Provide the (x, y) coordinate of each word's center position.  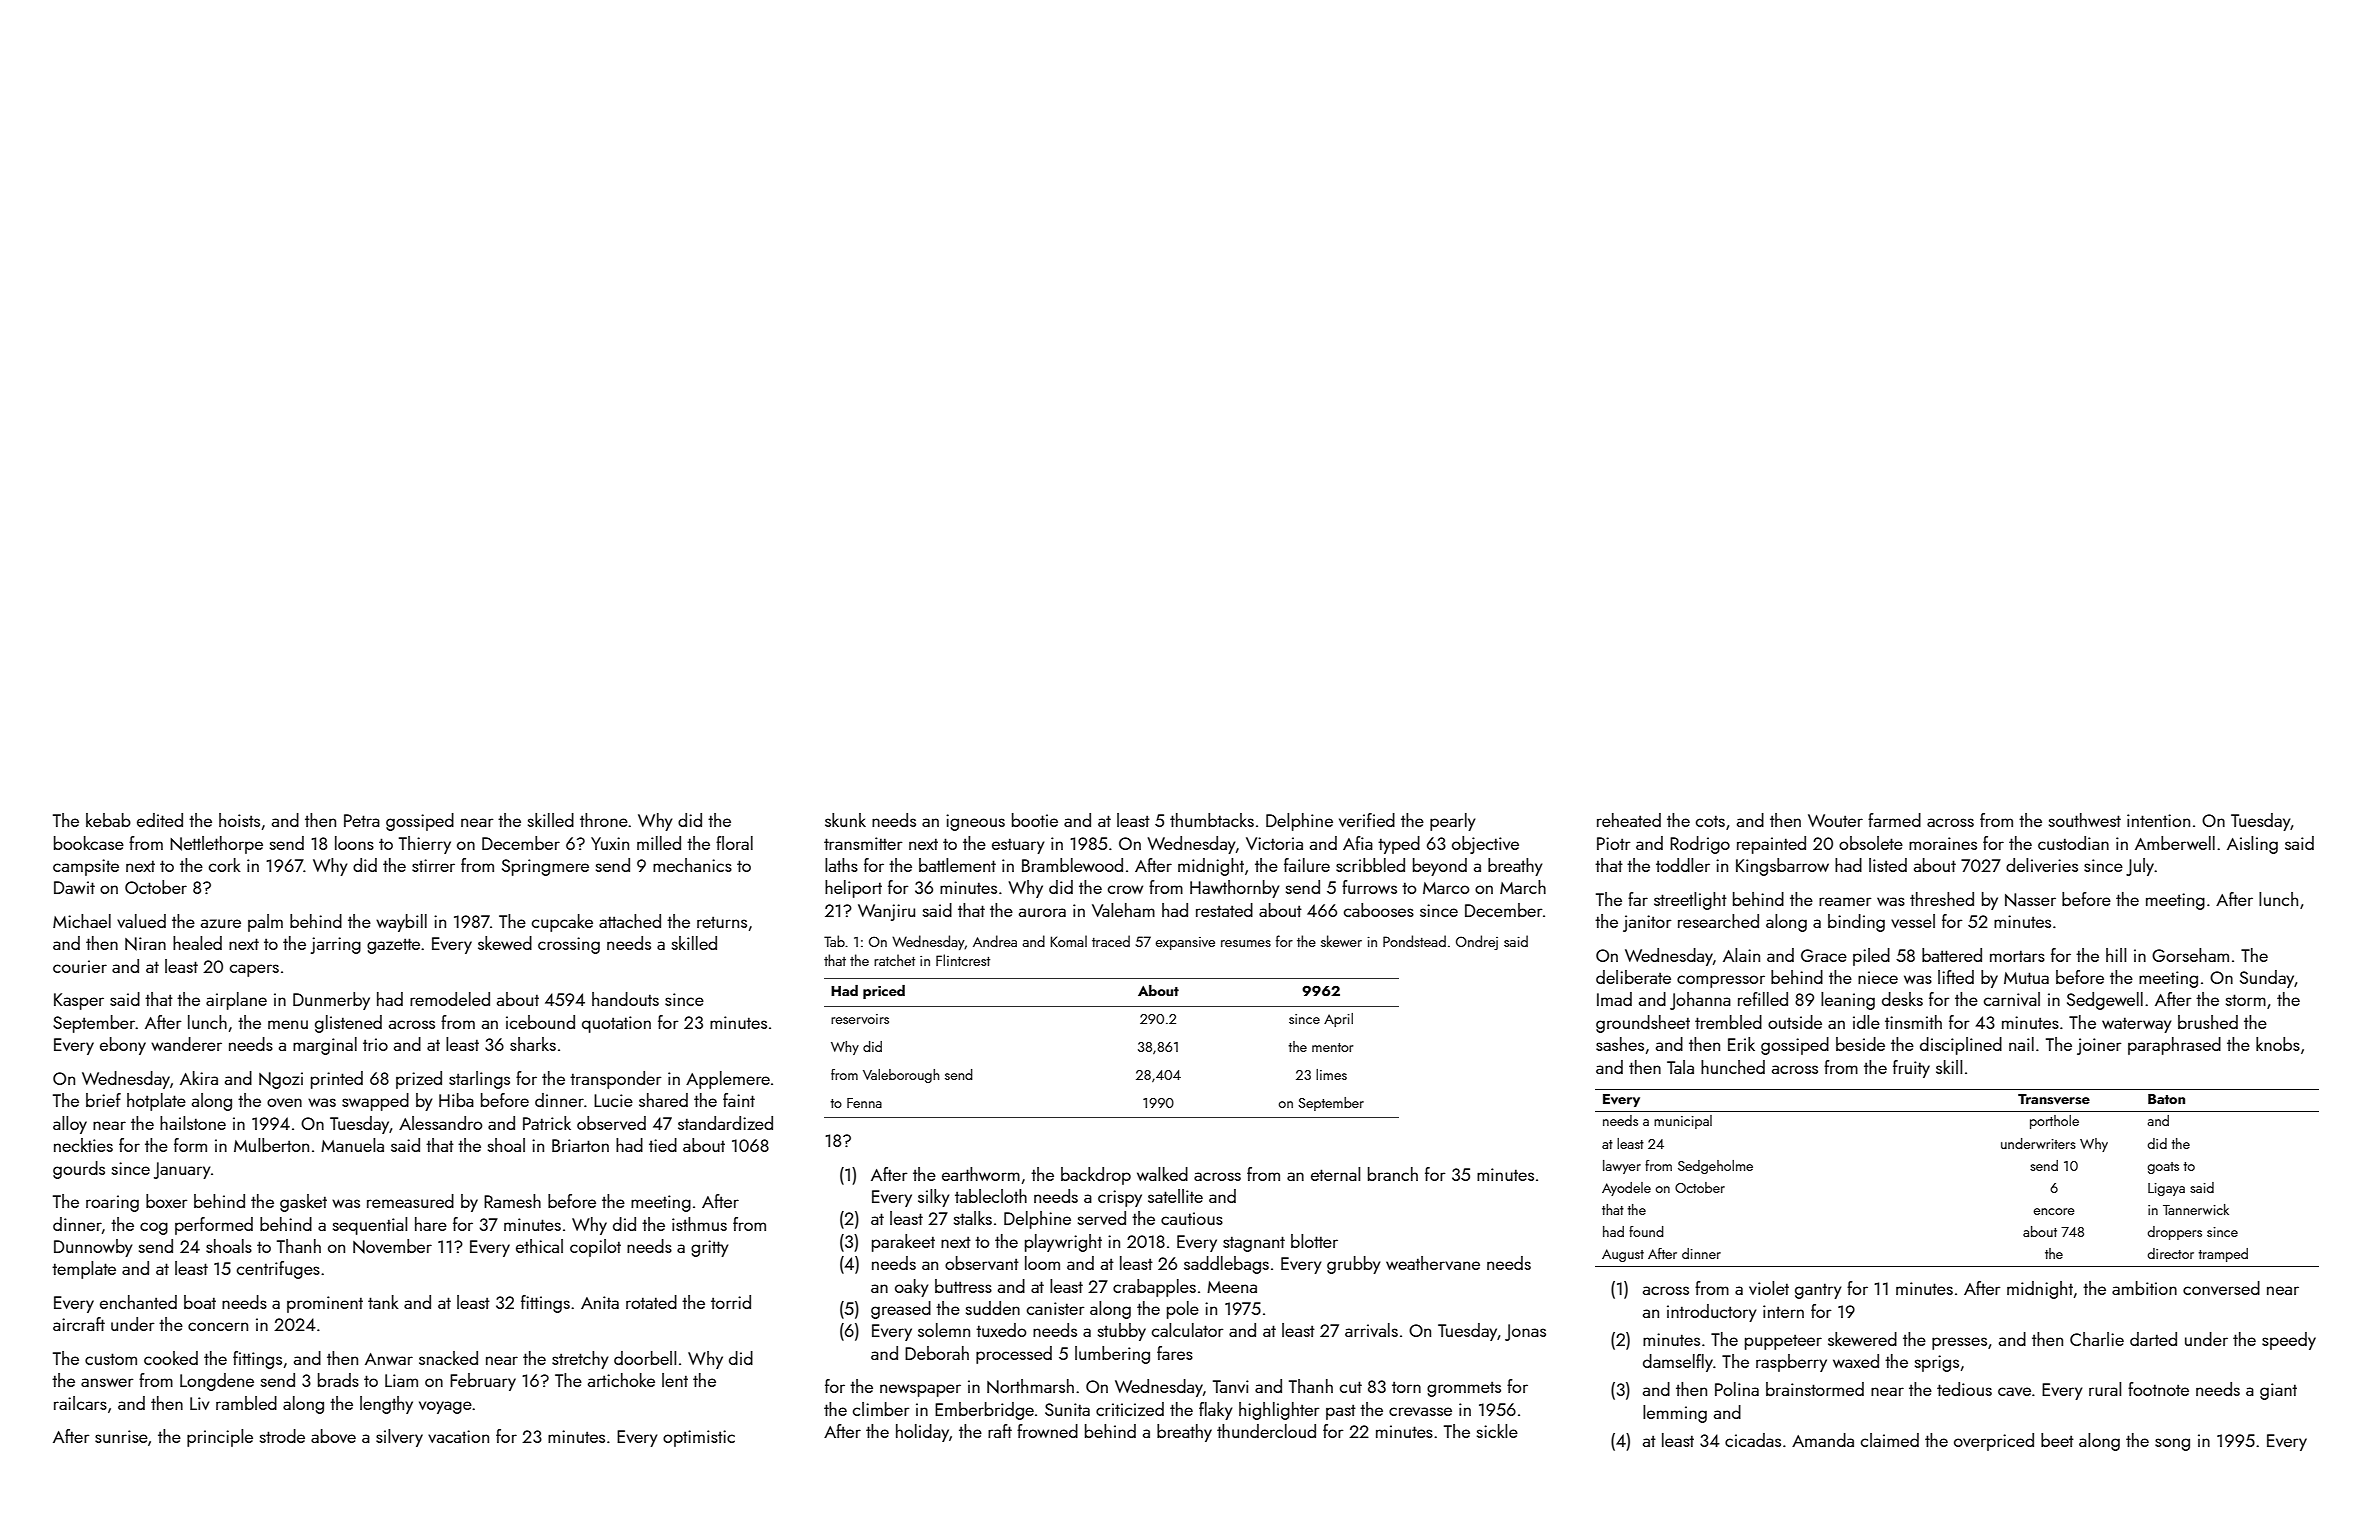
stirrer (433, 865)
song (2172, 1444)
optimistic (699, 1438)
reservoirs (860, 1019)
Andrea (995, 941)
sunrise (121, 1436)
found (1646, 1231)
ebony (123, 1046)
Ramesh (512, 1201)
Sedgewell (2105, 1001)
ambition (2144, 1288)
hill (2116, 955)
